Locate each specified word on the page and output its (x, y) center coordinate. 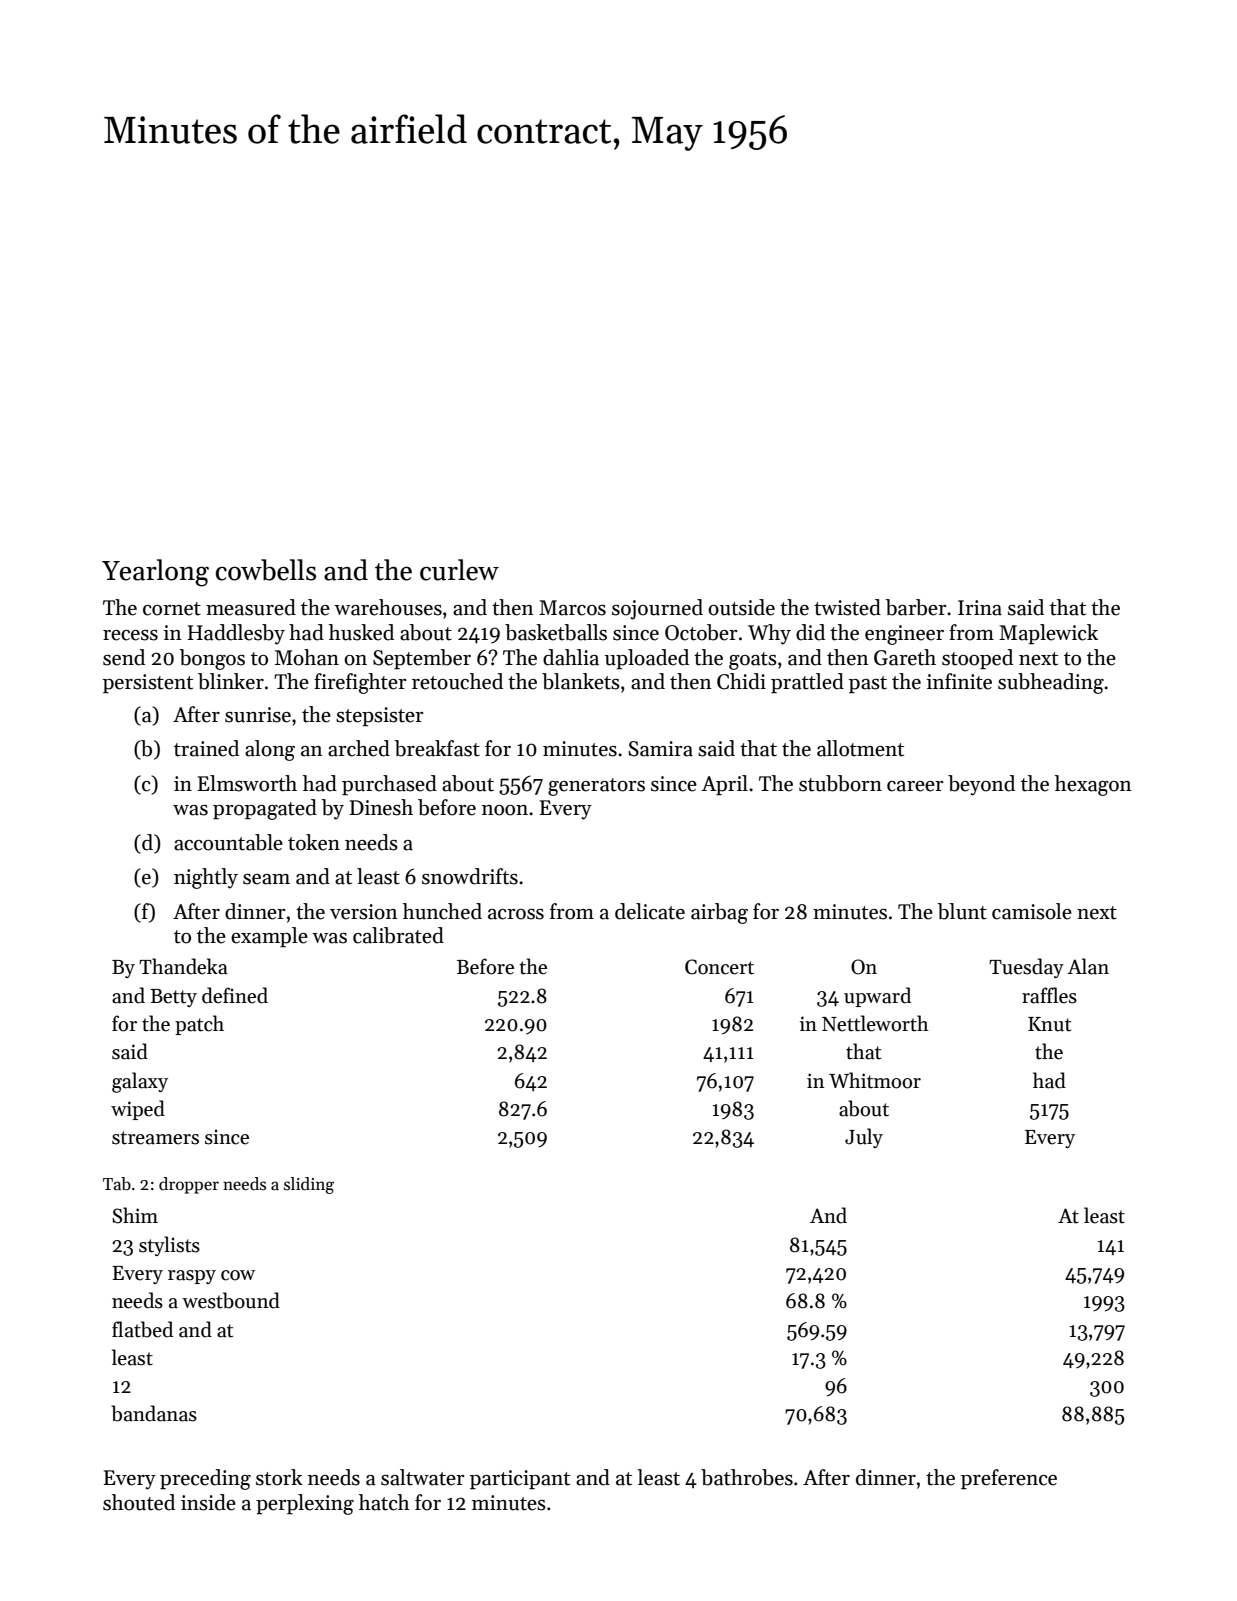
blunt (962, 911)
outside (741, 607)
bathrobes (747, 1477)
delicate (650, 911)
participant (520, 1479)
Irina (980, 608)
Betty (173, 998)
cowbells (266, 570)
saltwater (422, 1477)
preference (1009, 1479)
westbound (231, 1300)
